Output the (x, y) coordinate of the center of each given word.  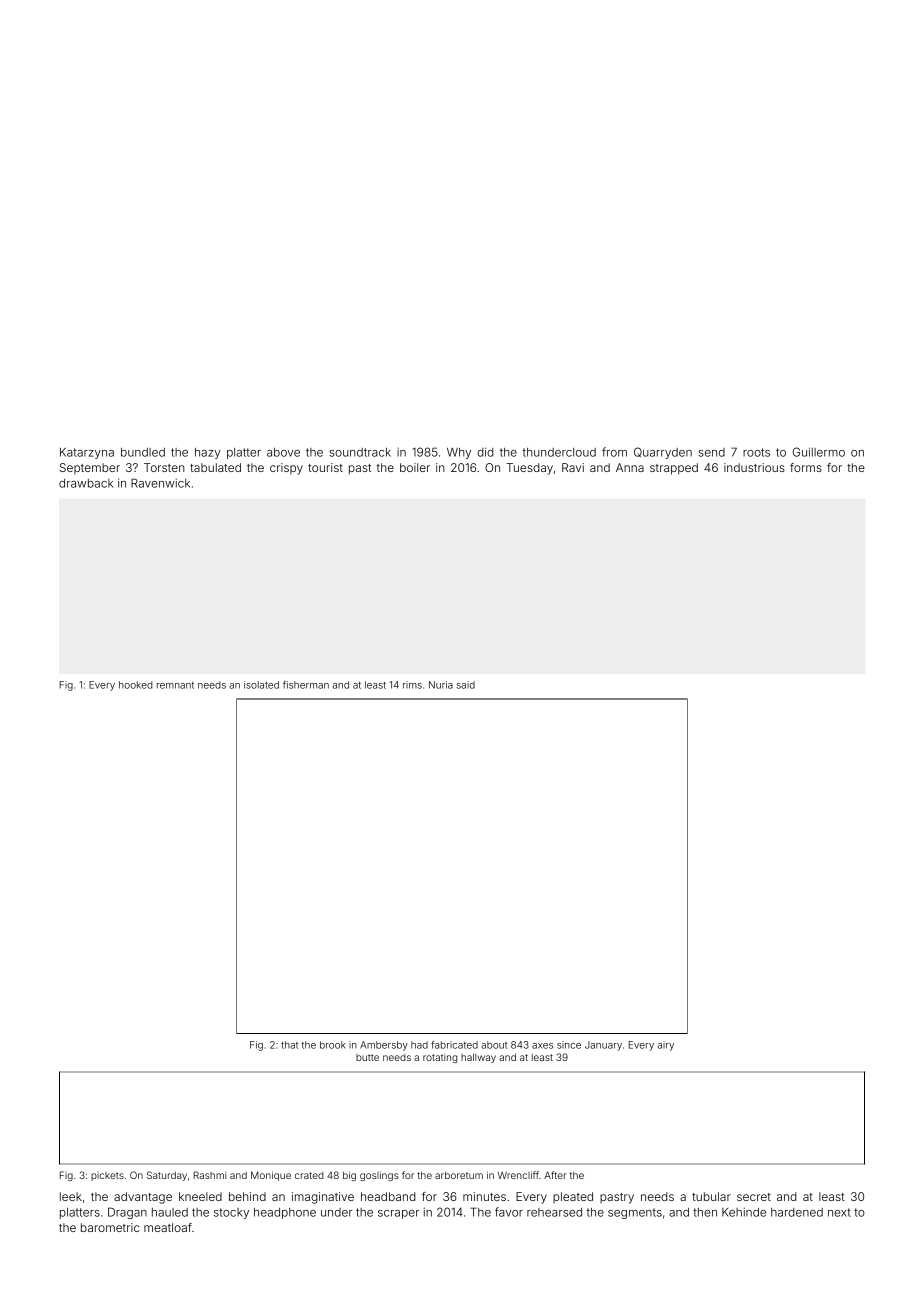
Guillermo (819, 452)
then (705, 1212)
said (465, 685)
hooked (136, 685)
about (494, 1045)
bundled (143, 452)
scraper (398, 1214)
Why (459, 453)
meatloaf (168, 1227)
